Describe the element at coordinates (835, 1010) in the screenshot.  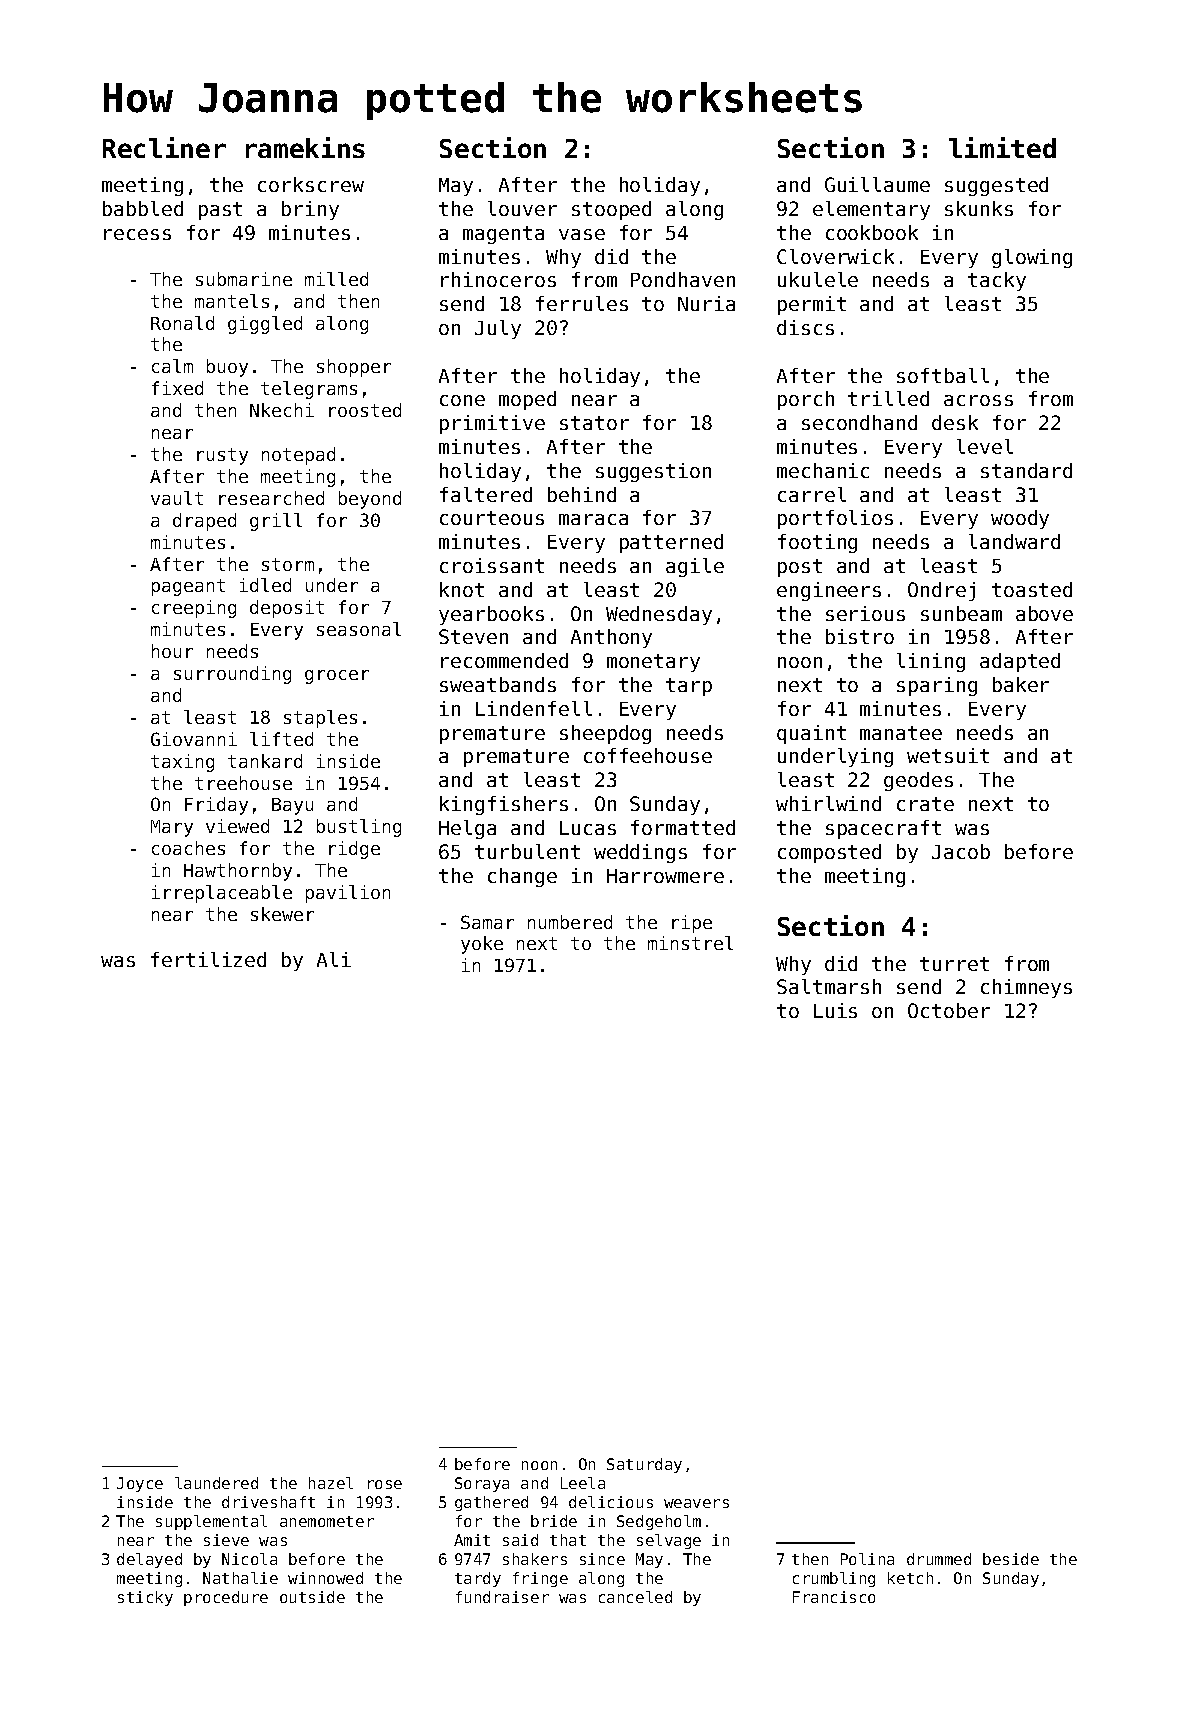
I see `Luis` at that location.
